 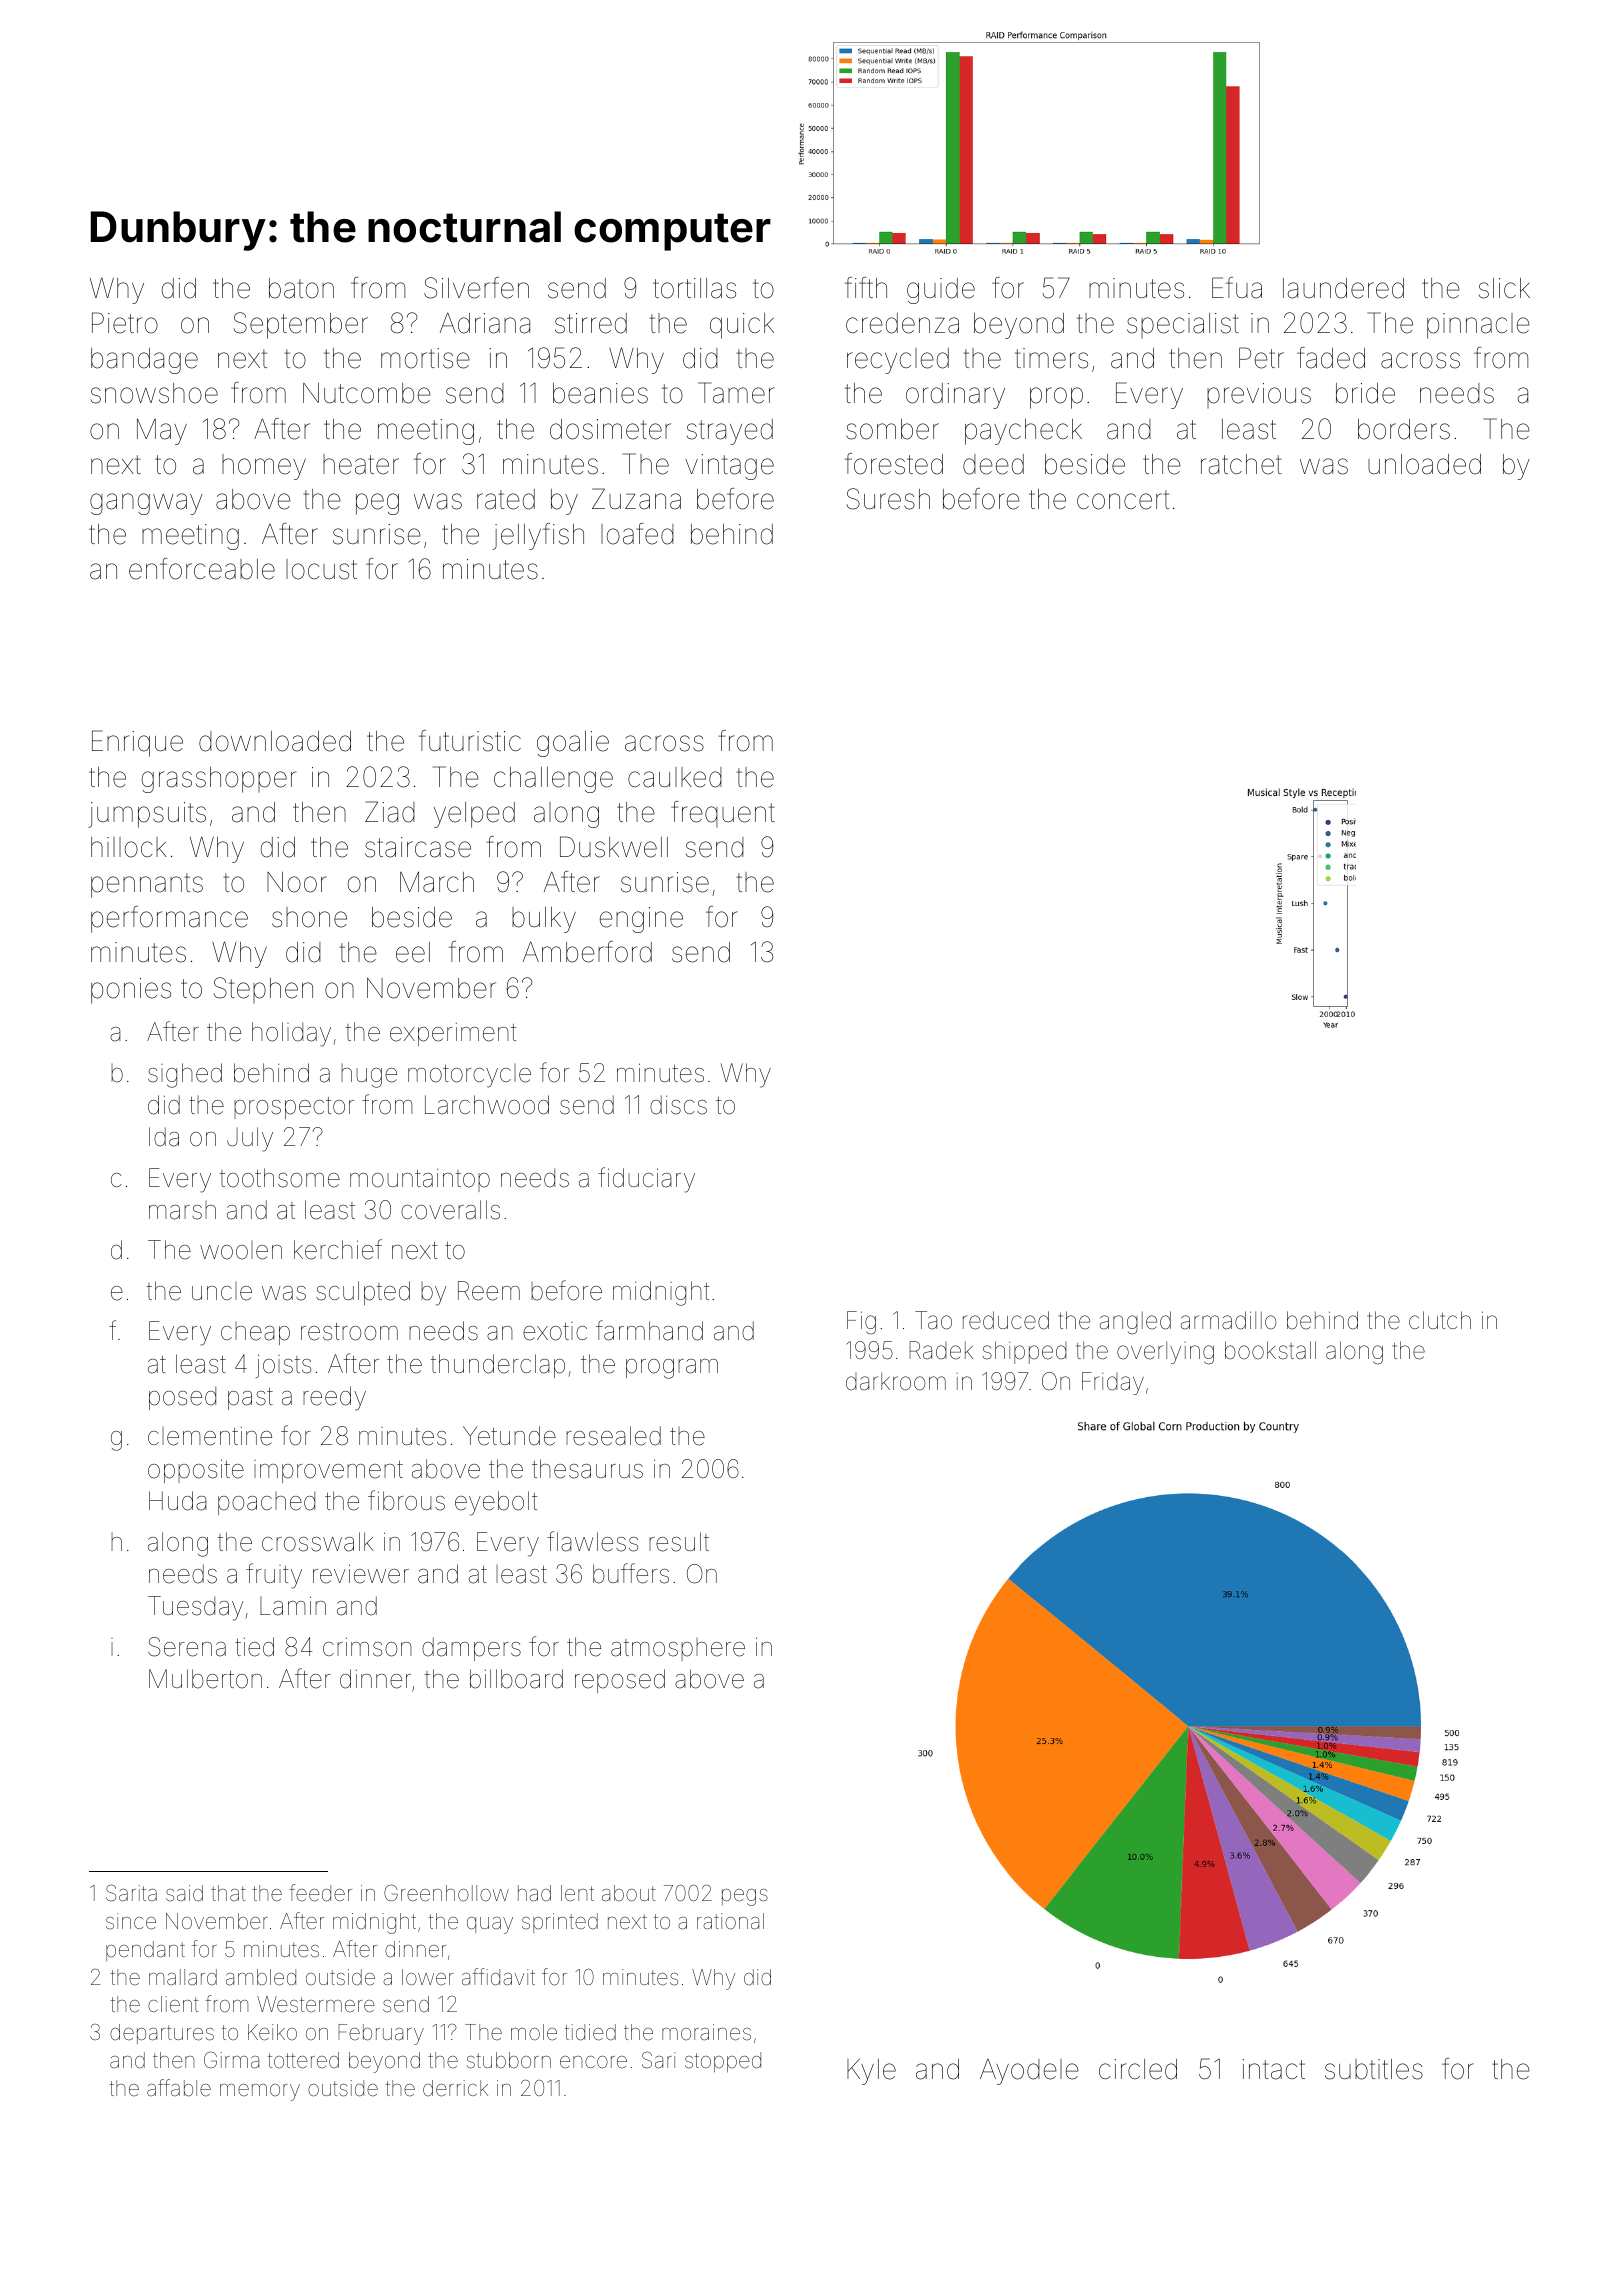 I want to click on clutch, so click(x=1440, y=1320).
